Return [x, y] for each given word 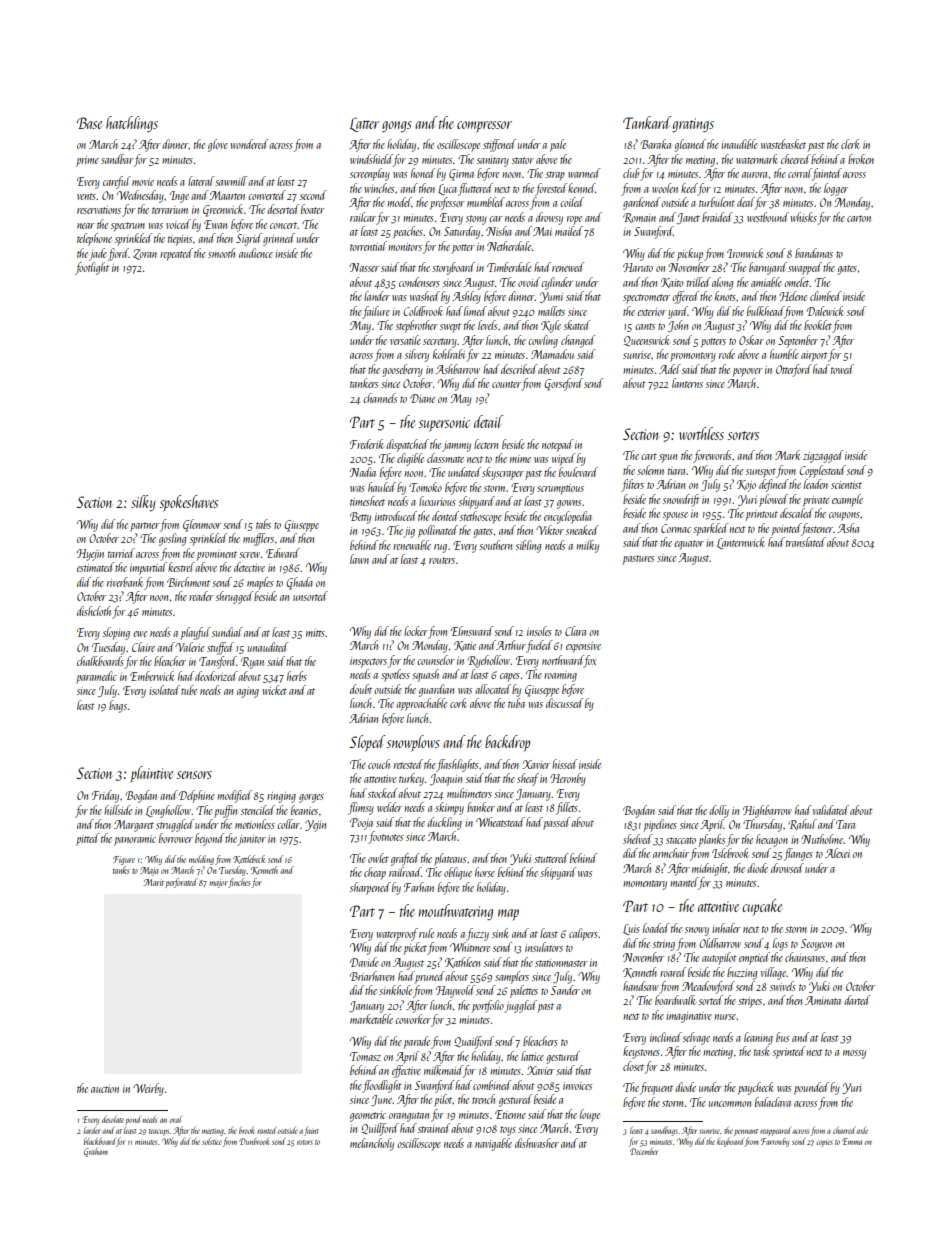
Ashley [466, 297]
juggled [520, 1006]
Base [89, 123]
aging [248, 692]
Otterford [794, 370]
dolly [719, 811]
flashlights [457, 765]
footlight [92, 268]
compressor [484, 127]
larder [92, 1130]
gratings [693, 125]
